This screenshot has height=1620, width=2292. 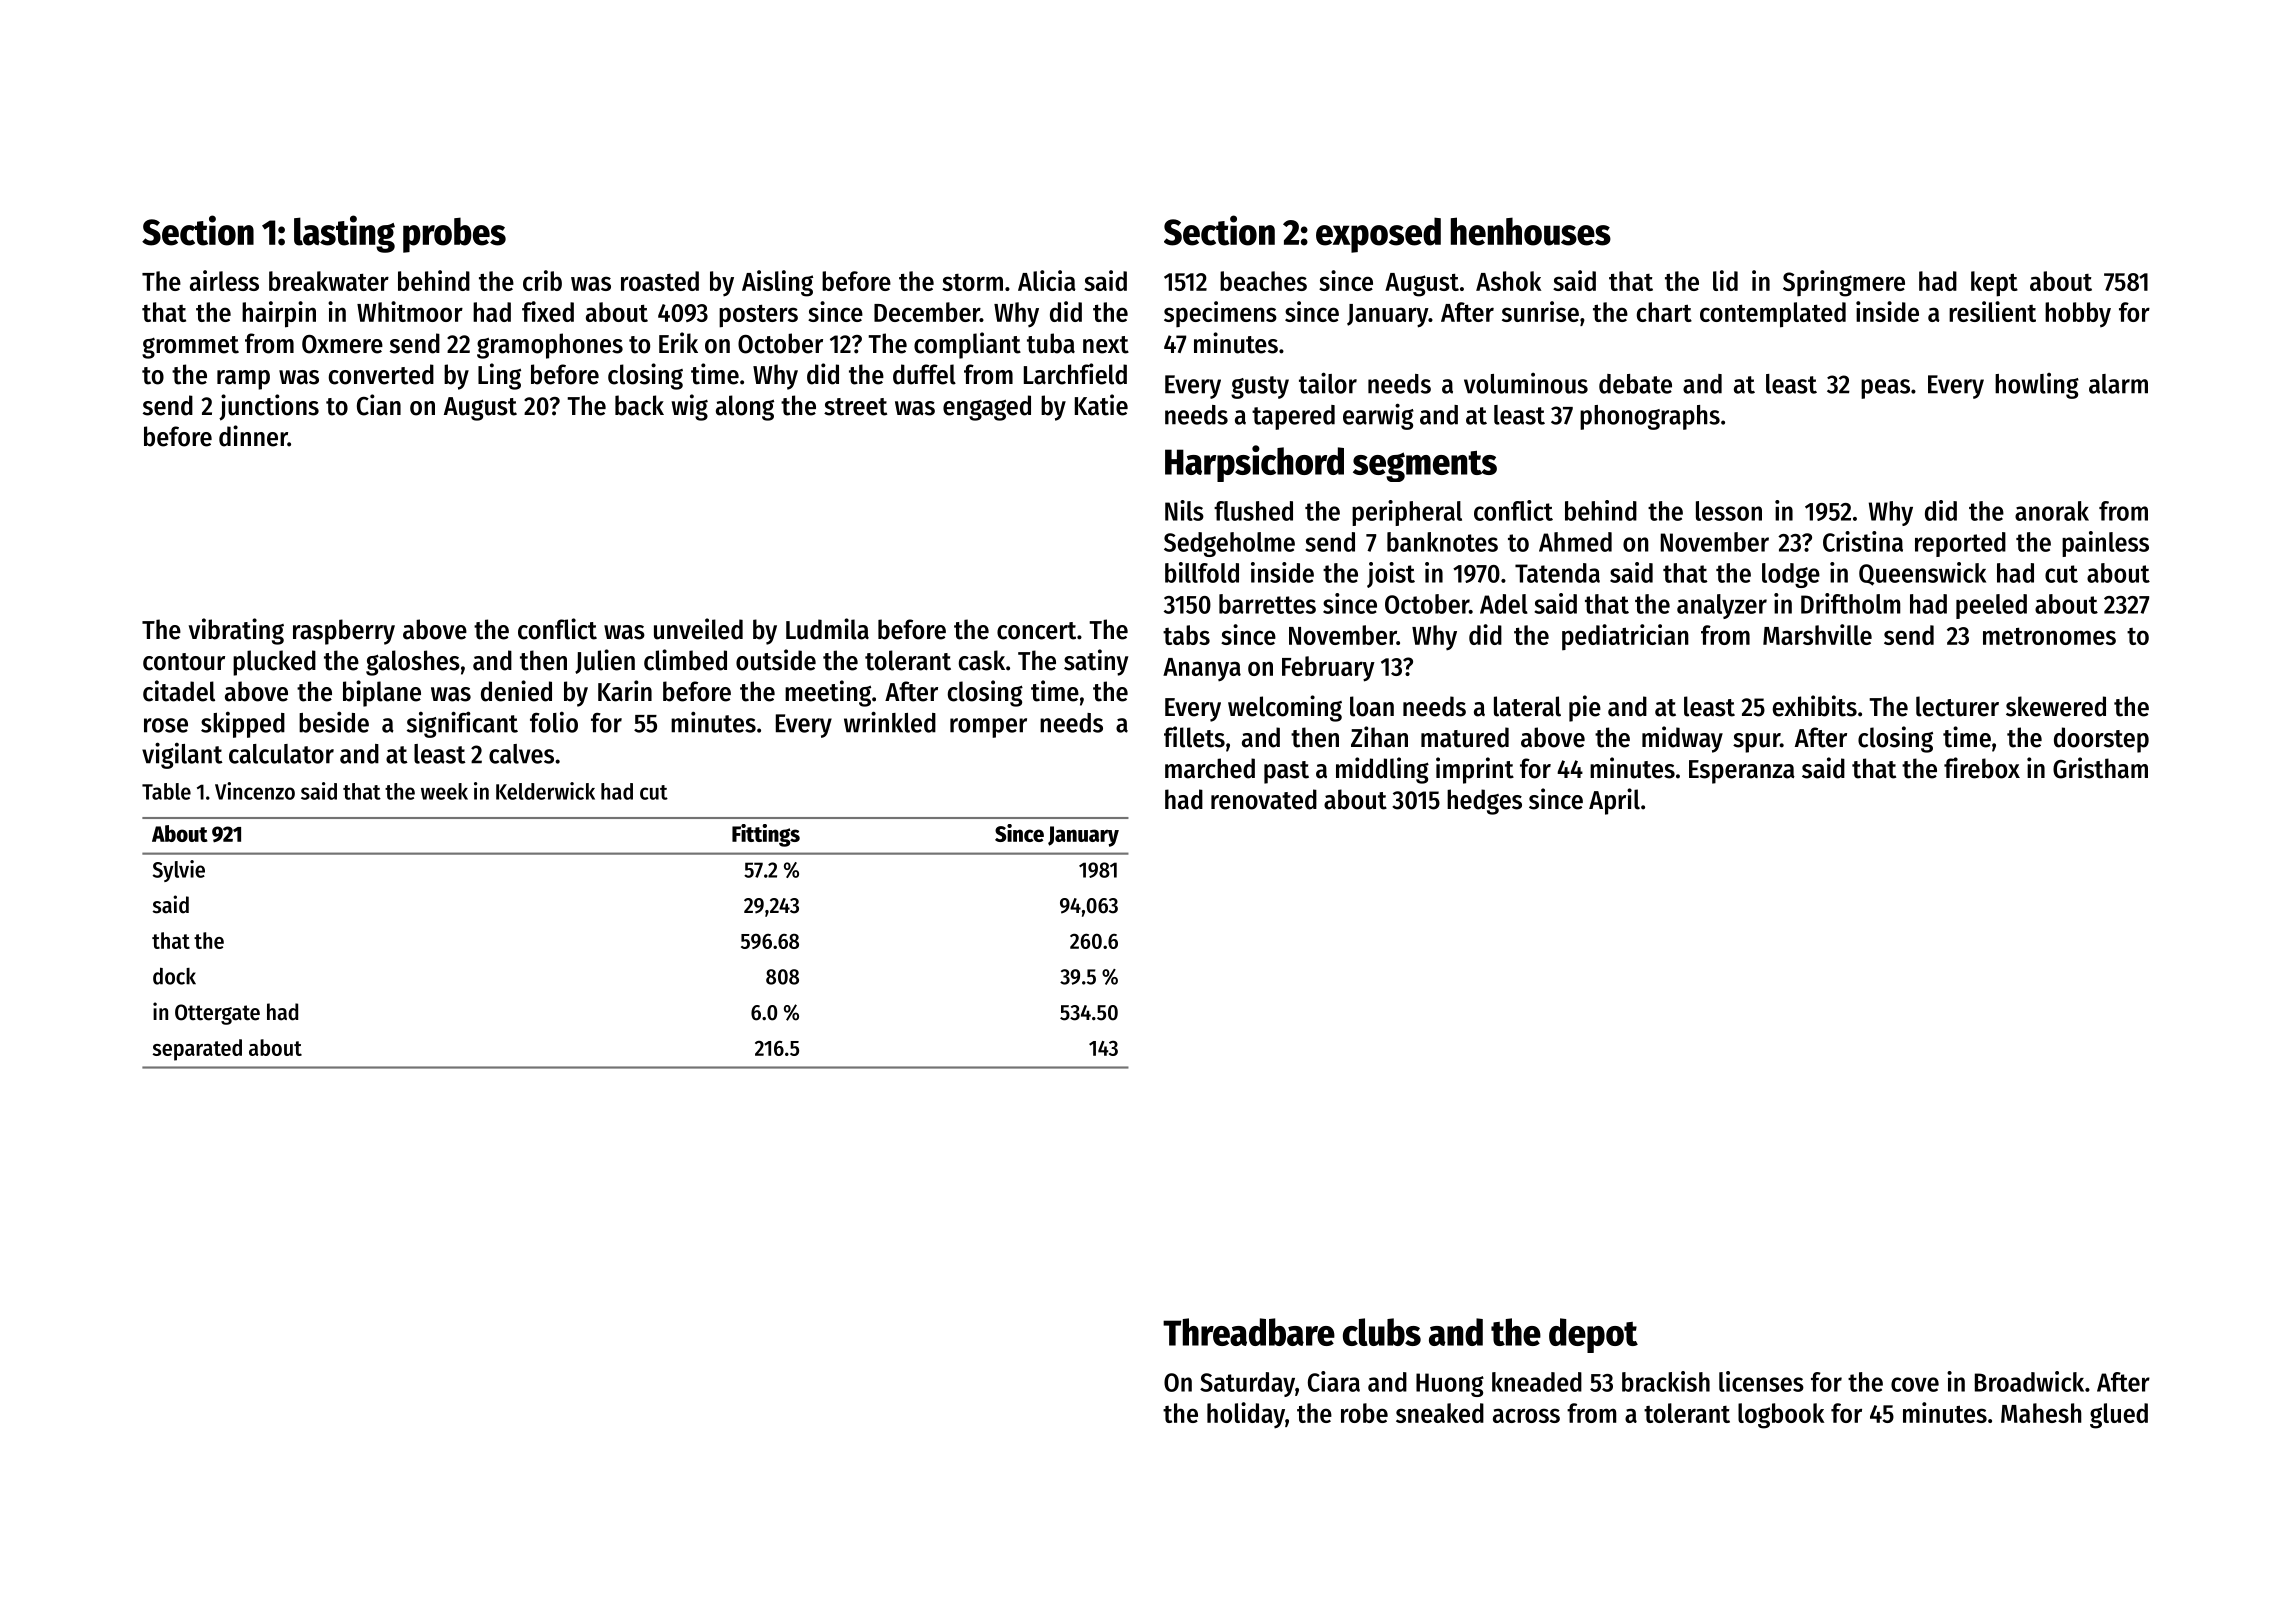 I want to click on April, so click(x=1614, y=801).
